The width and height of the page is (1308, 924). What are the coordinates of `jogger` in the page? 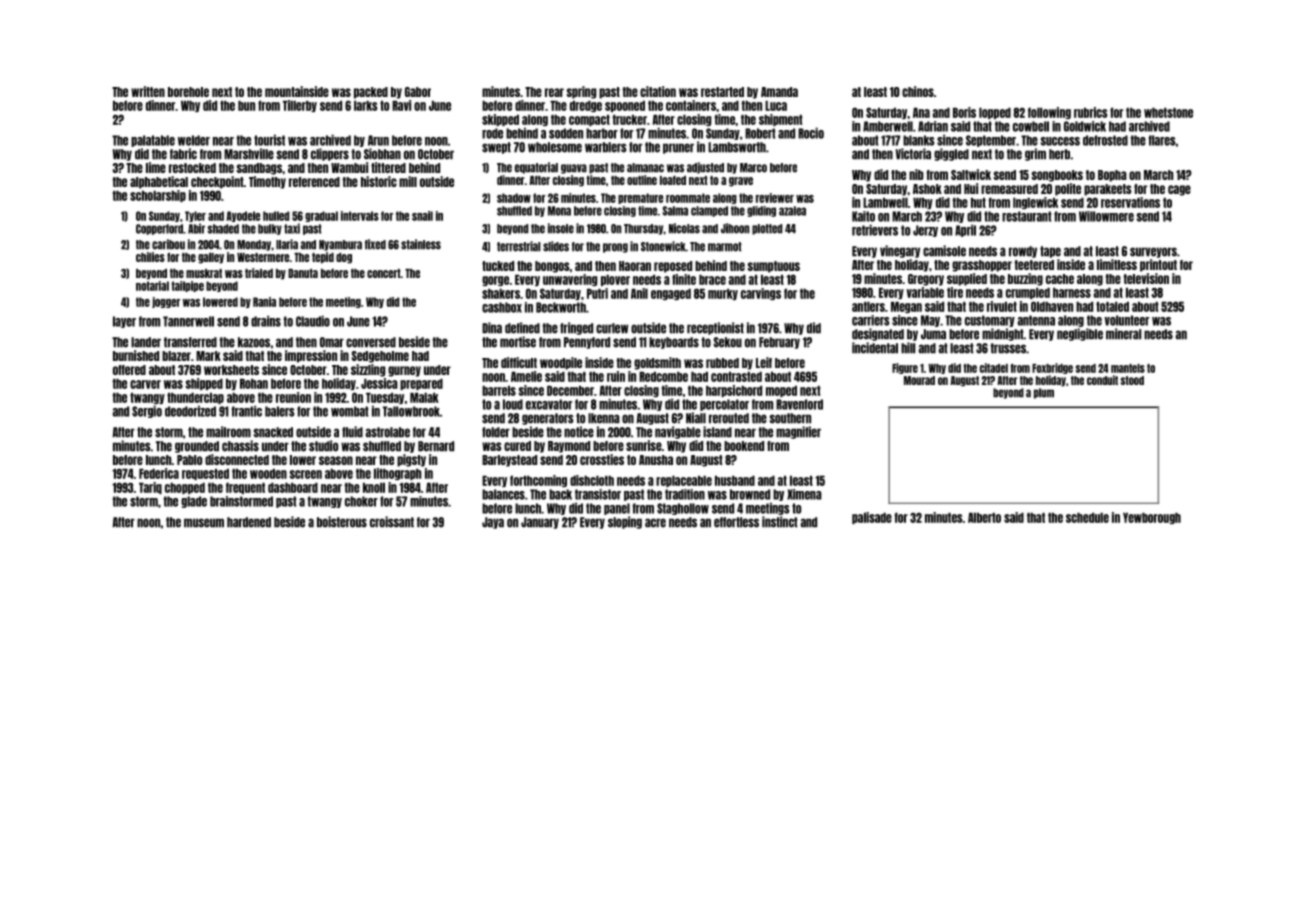 It's located at (166, 302).
